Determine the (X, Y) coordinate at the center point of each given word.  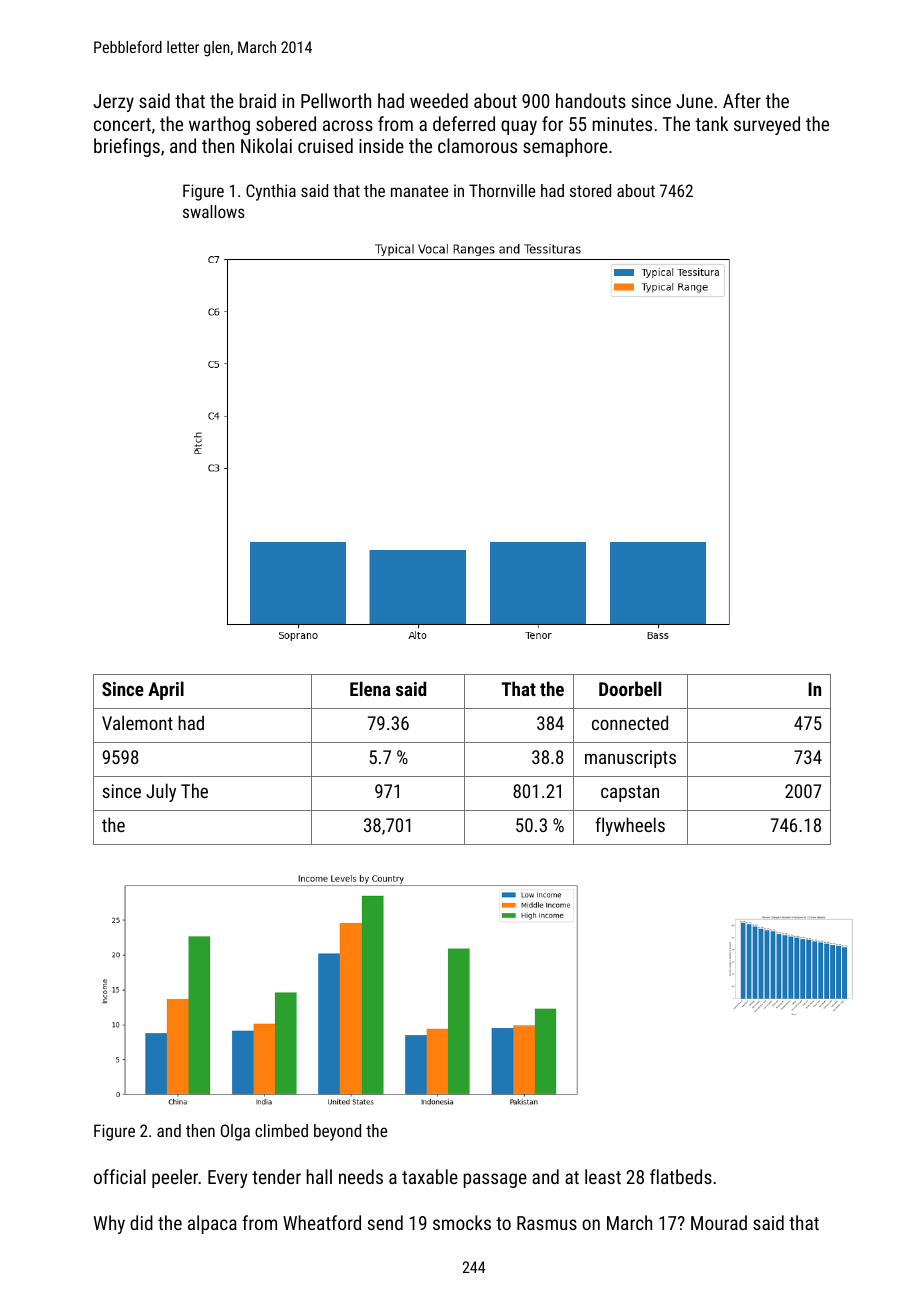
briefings (127, 147)
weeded (439, 100)
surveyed (767, 125)
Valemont (137, 722)
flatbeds (681, 1176)
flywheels (630, 826)
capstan (630, 793)
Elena (370, 688)
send (385, 1222)
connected (630, 722)
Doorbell (630, 688)
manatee (419, 191)
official (120, 1176)
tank (711, 123)
